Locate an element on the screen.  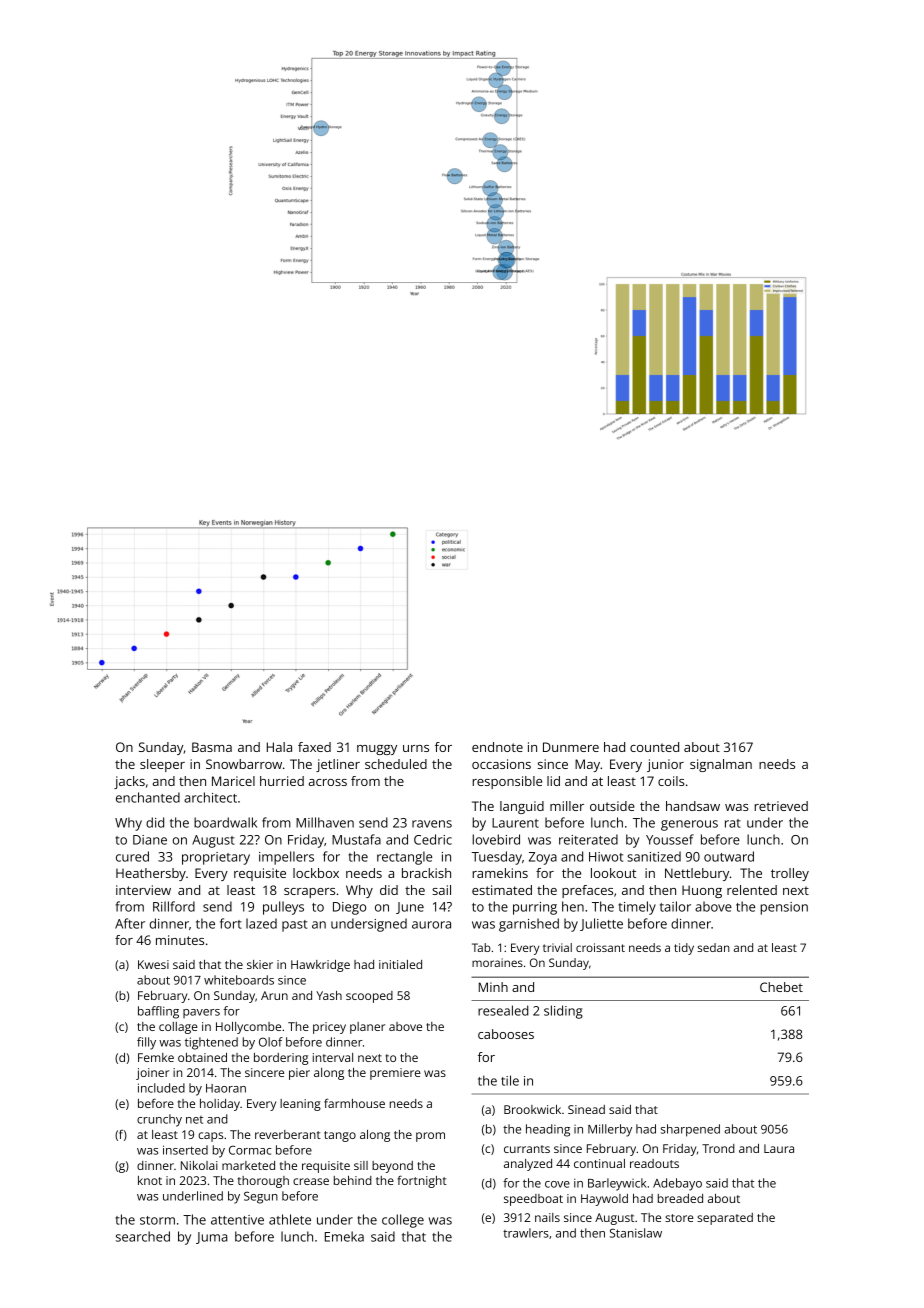
counted is located at coordinates (654, 747).
